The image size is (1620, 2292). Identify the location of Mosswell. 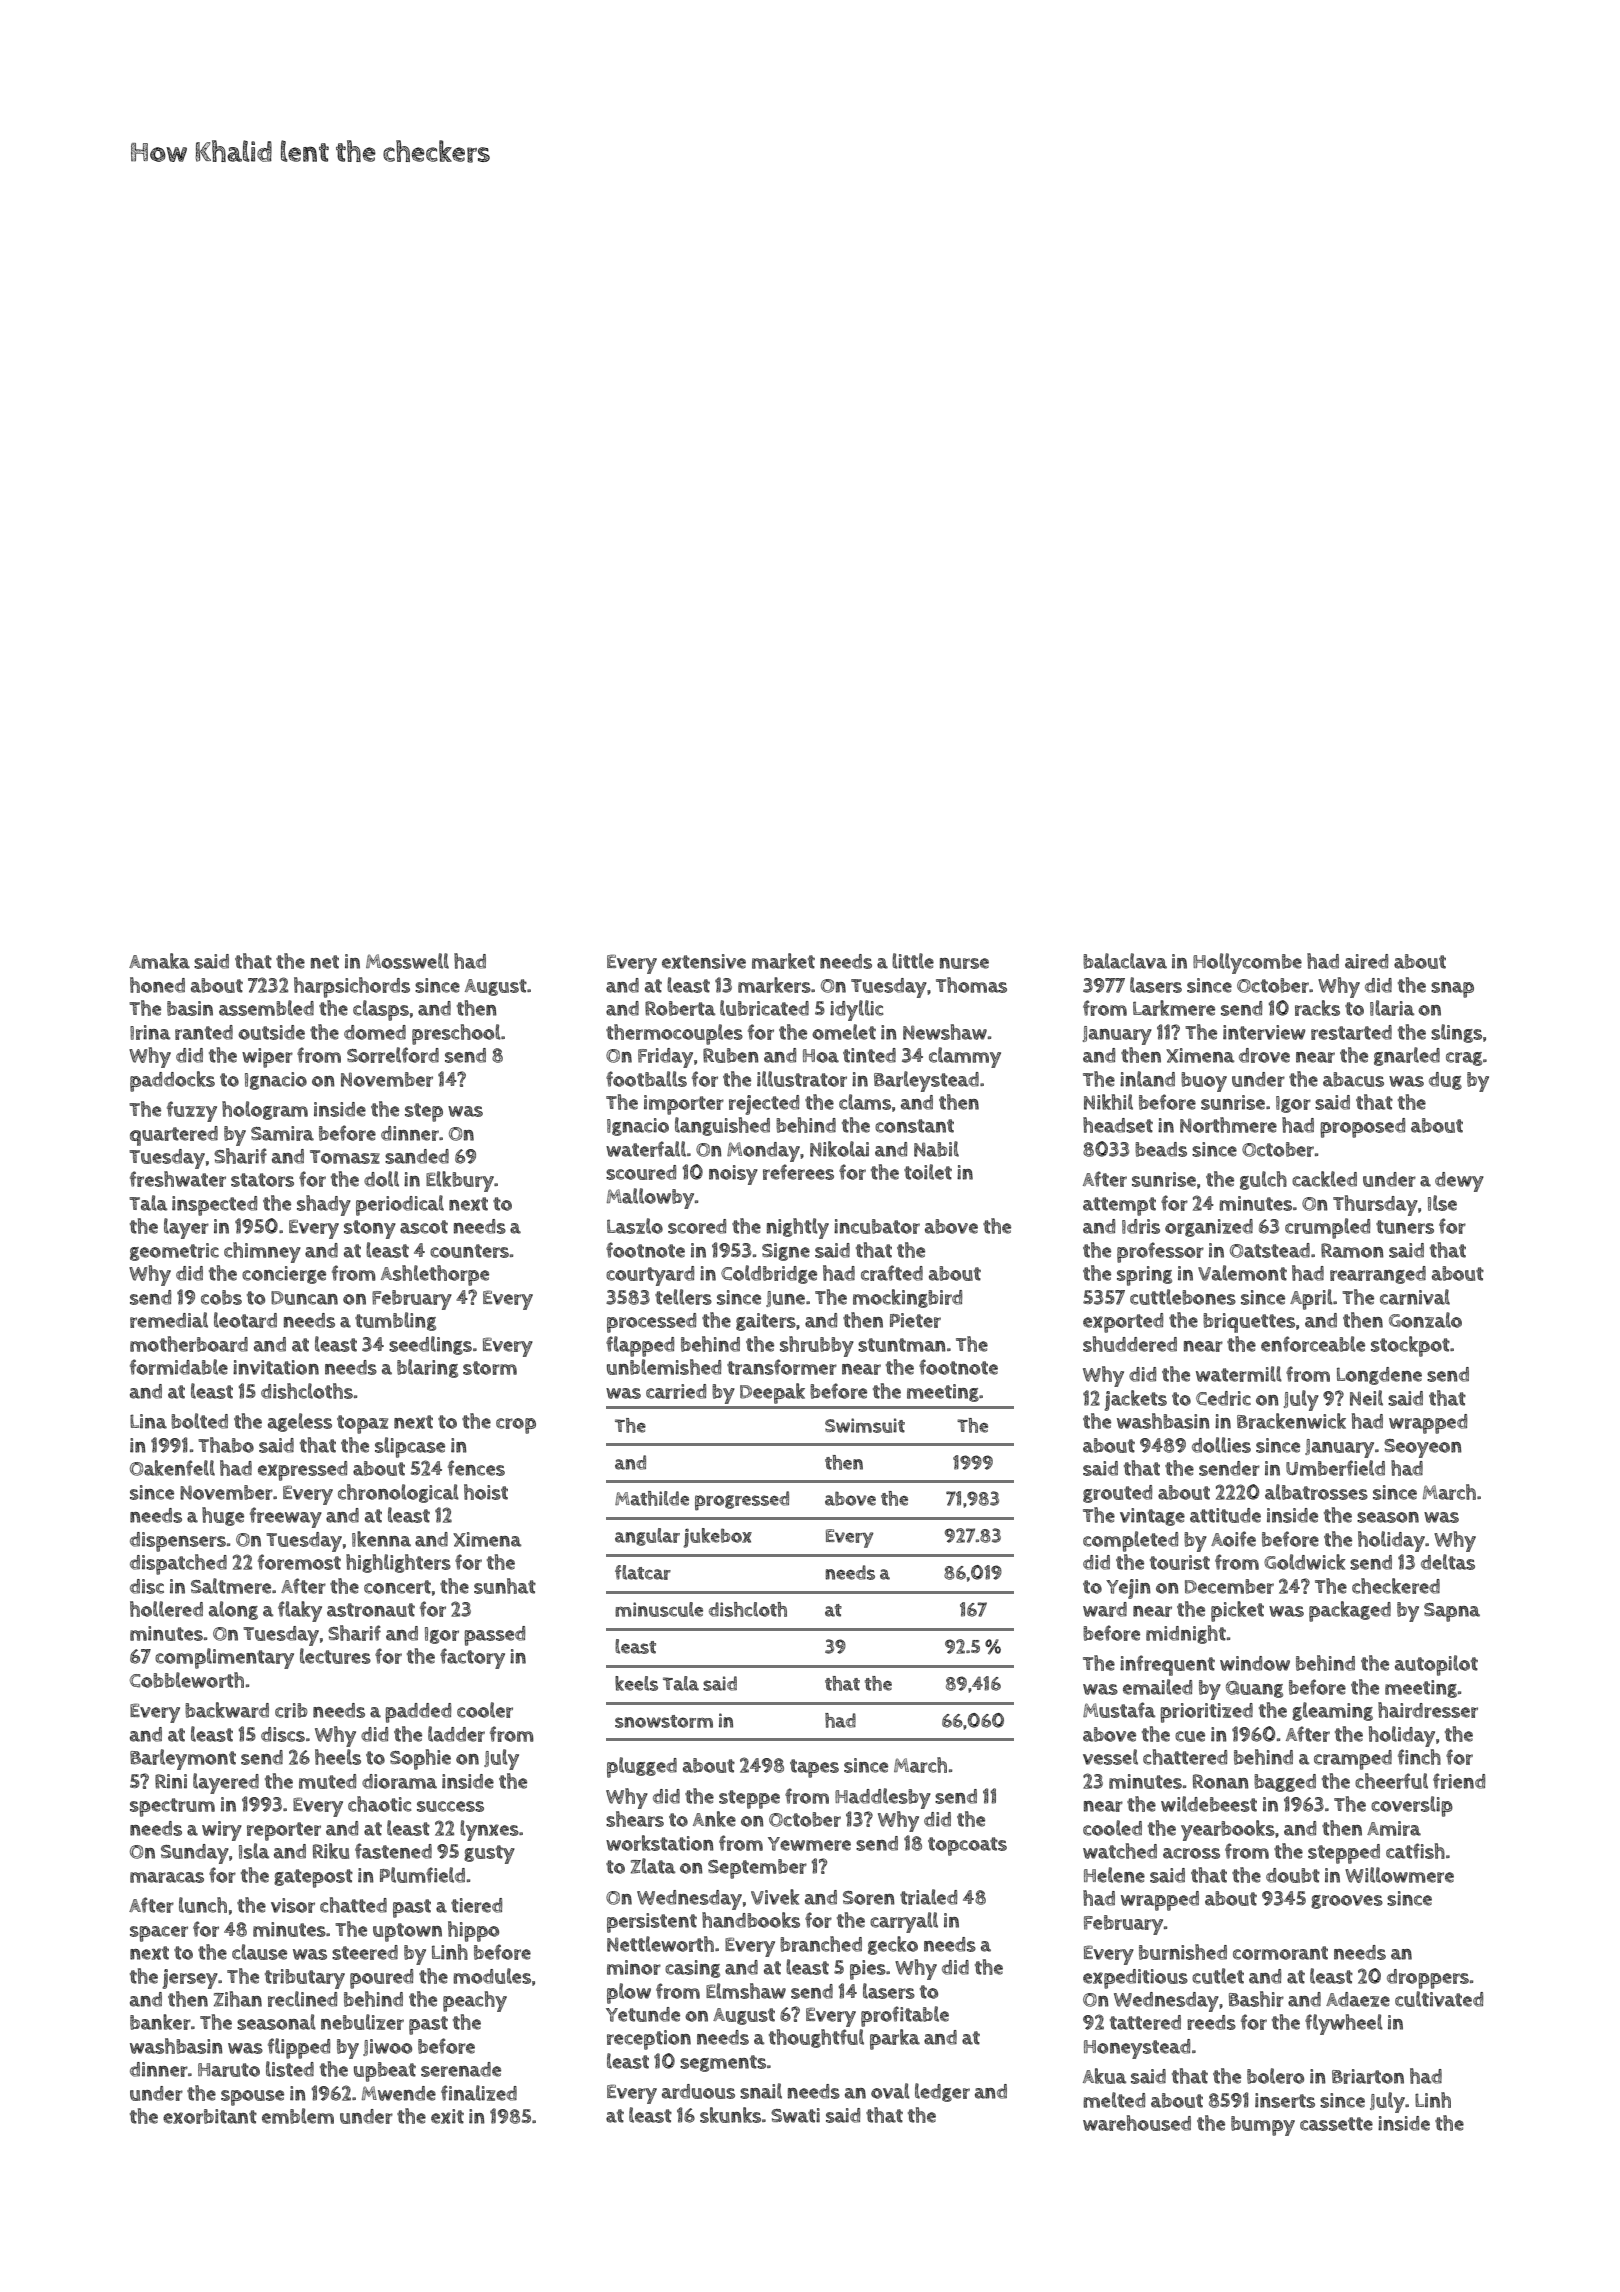
(407, 961).
